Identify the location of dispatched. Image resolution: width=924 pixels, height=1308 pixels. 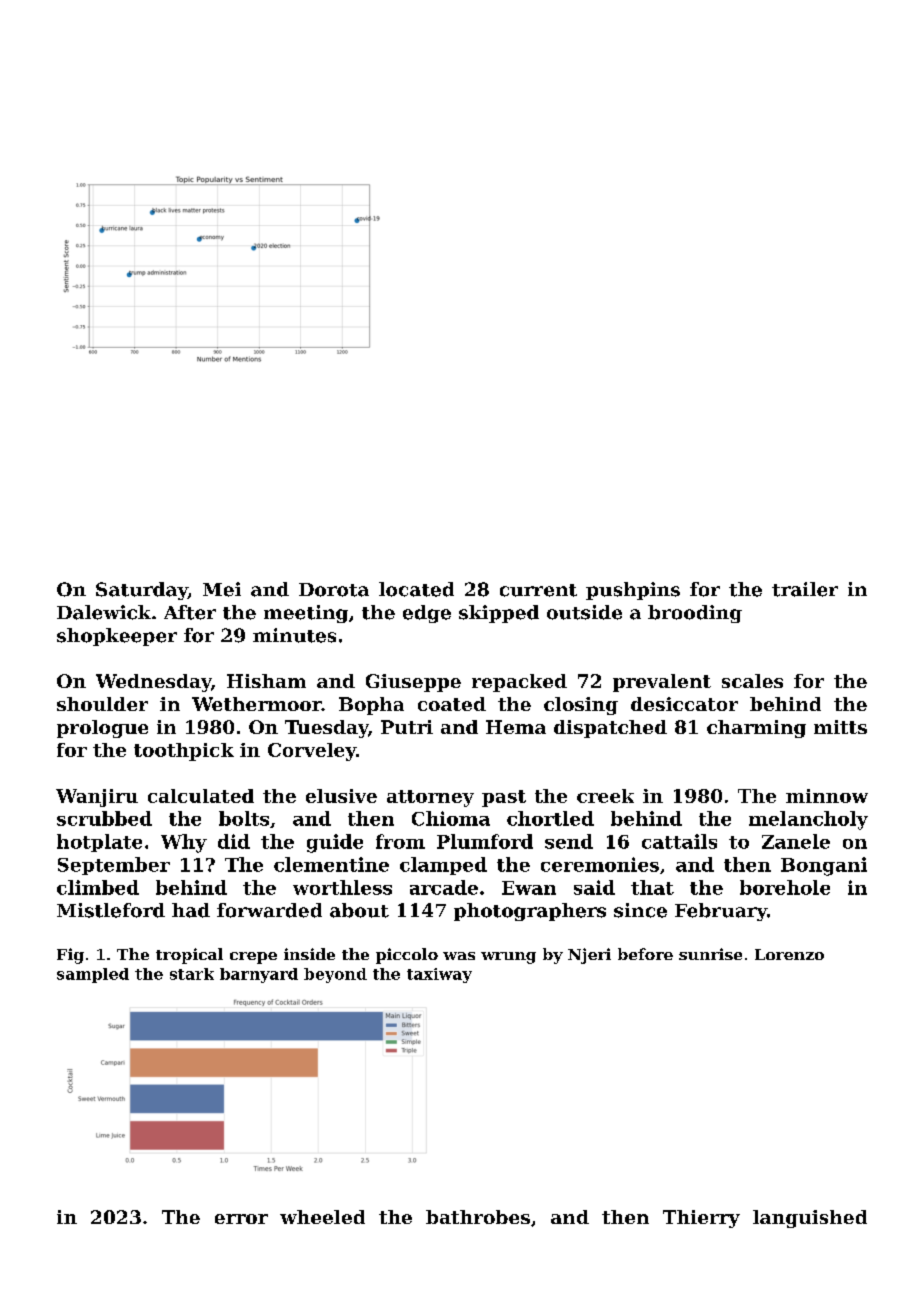
(610, 729).
